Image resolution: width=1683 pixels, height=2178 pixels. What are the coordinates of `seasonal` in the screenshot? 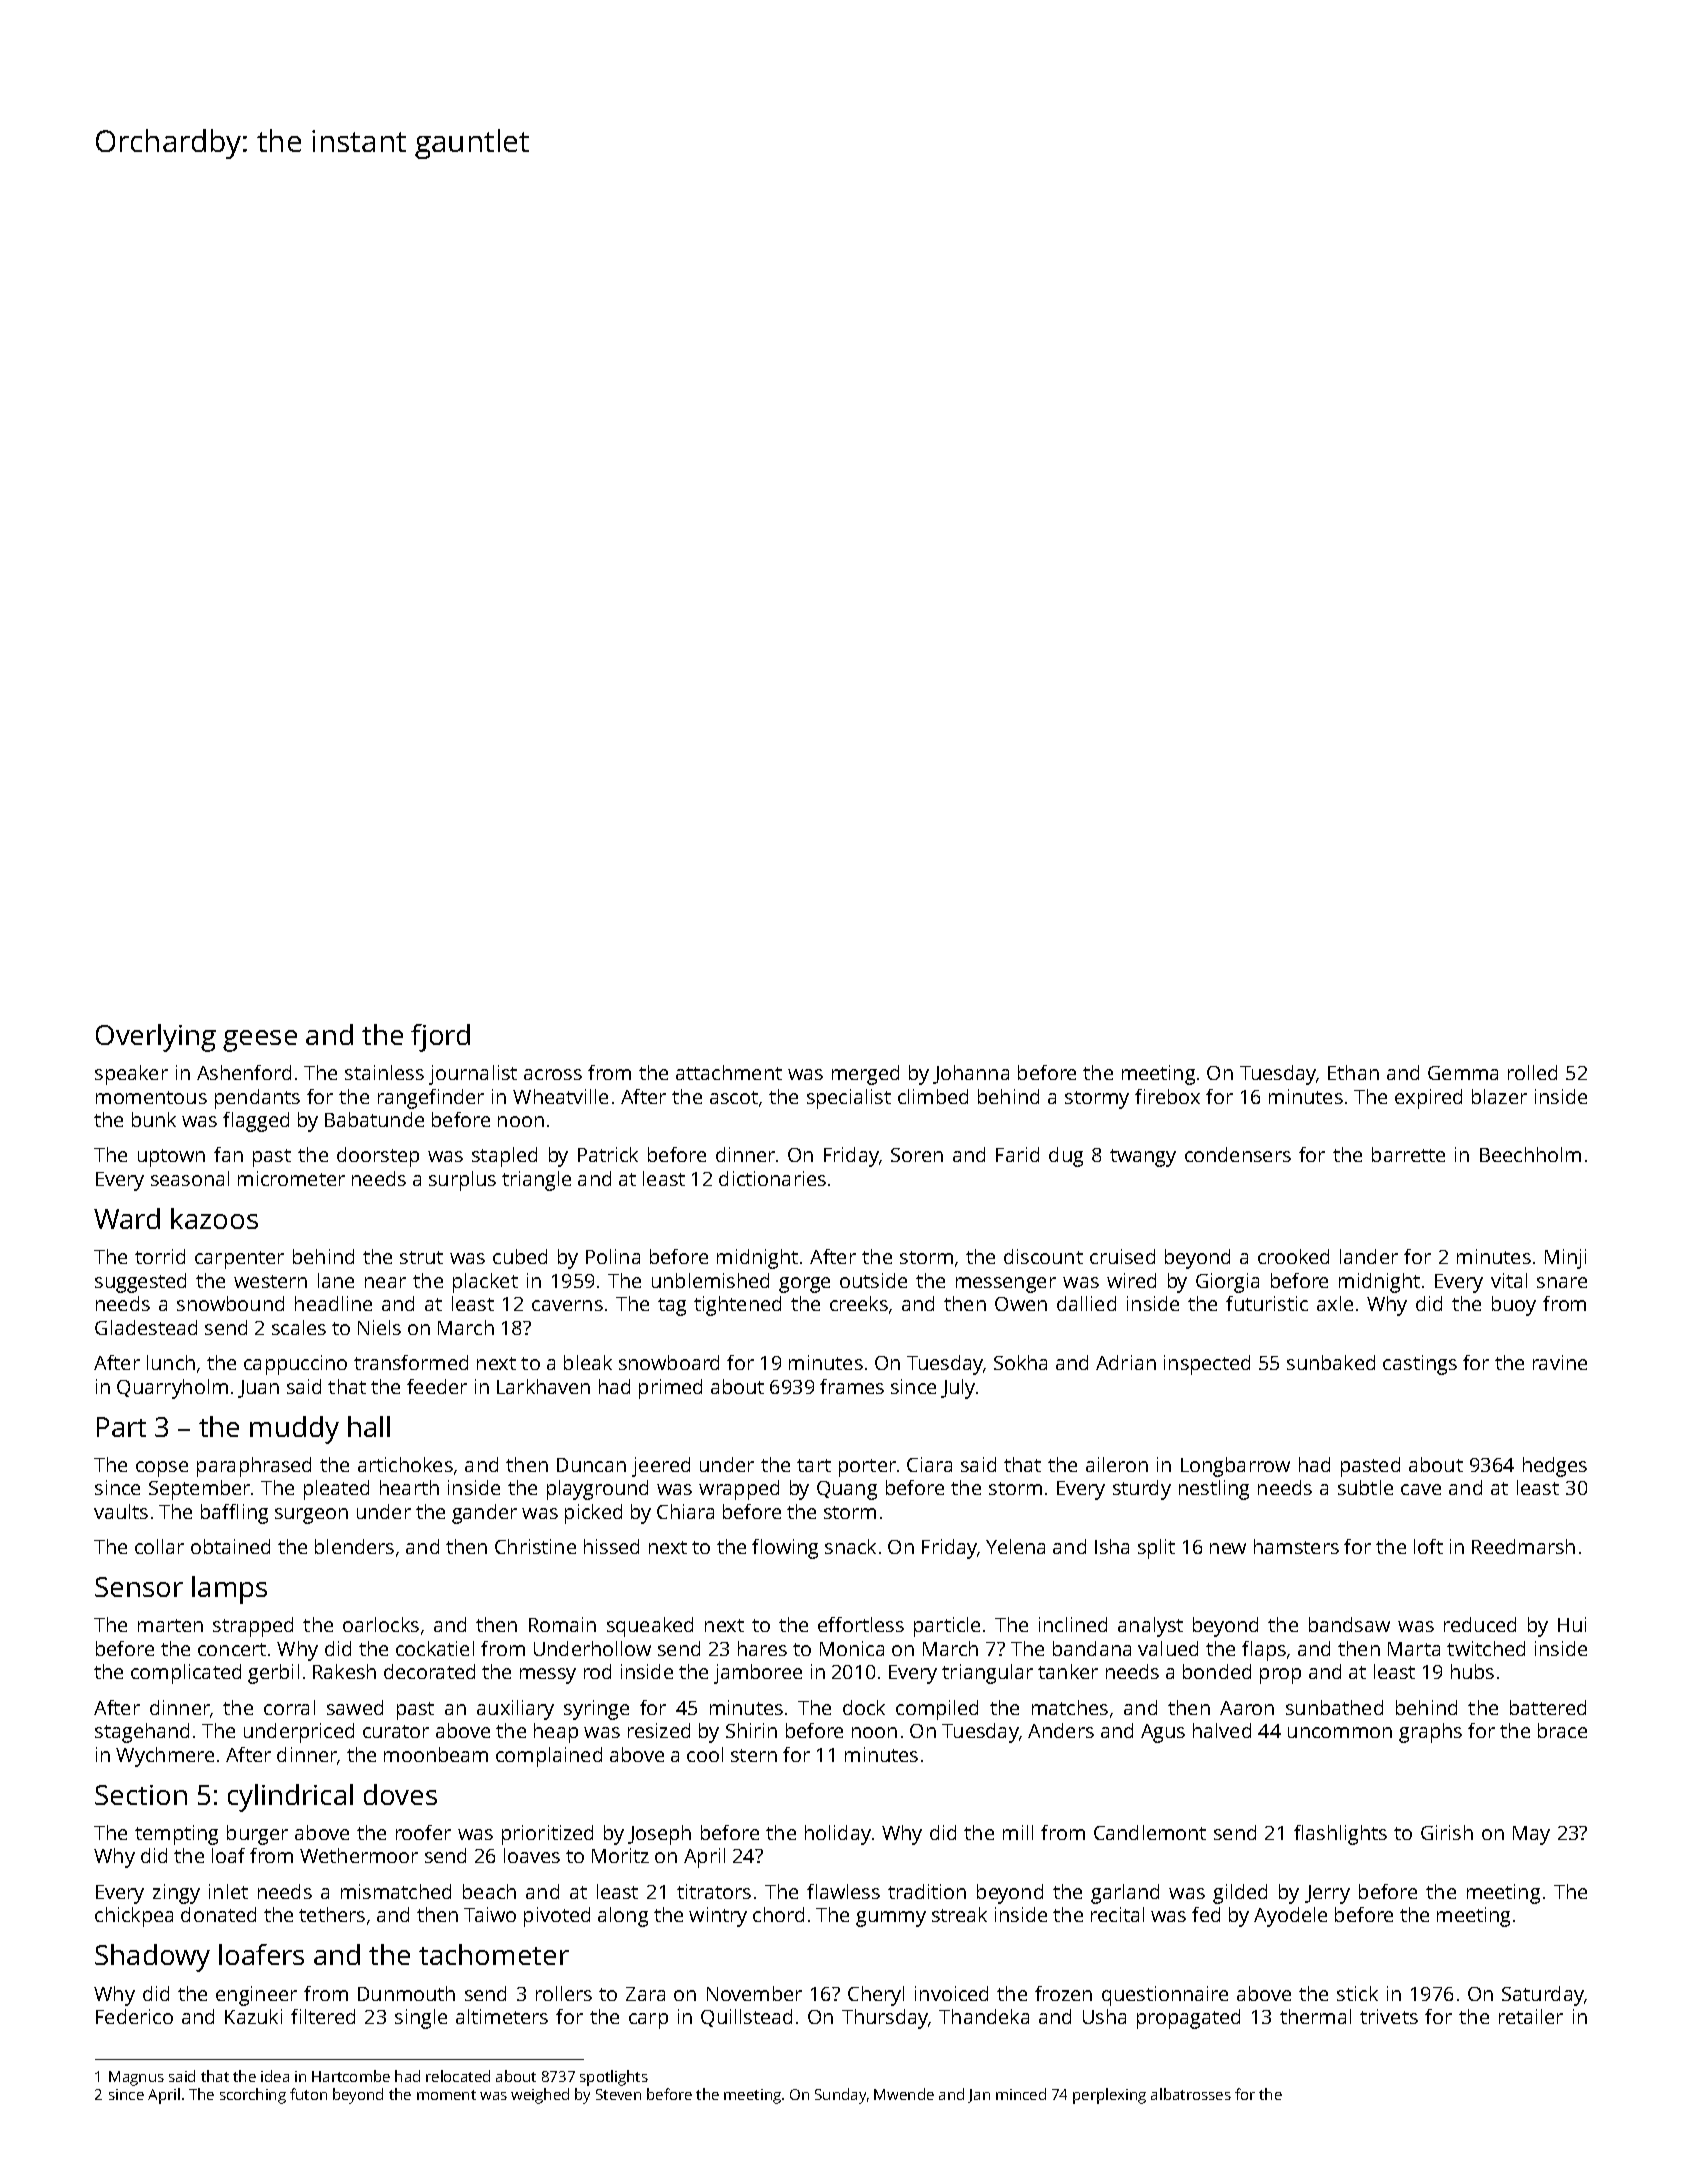 It's located at (190, 1178).
